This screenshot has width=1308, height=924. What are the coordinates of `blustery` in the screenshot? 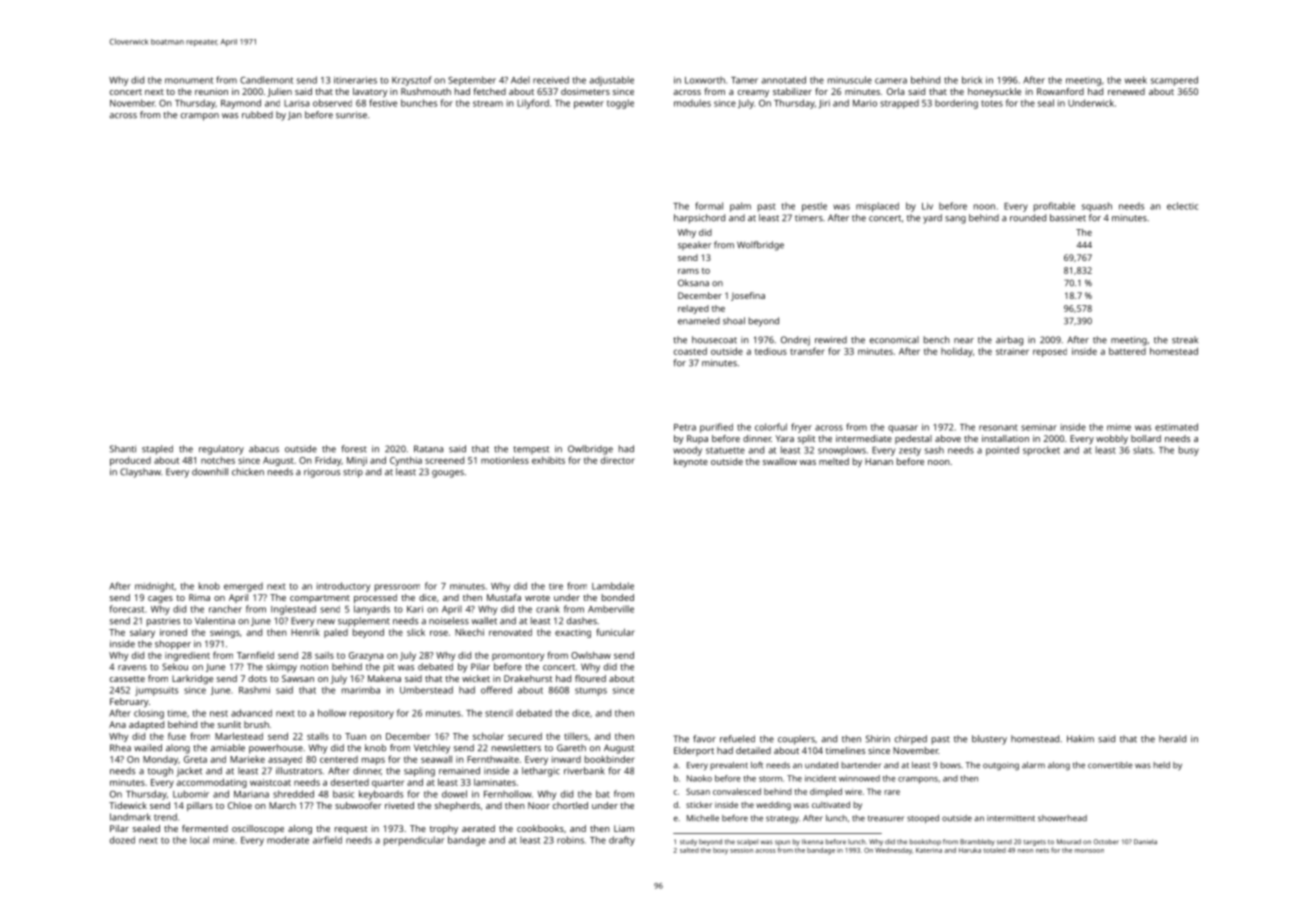 It's located at (989, 740).
